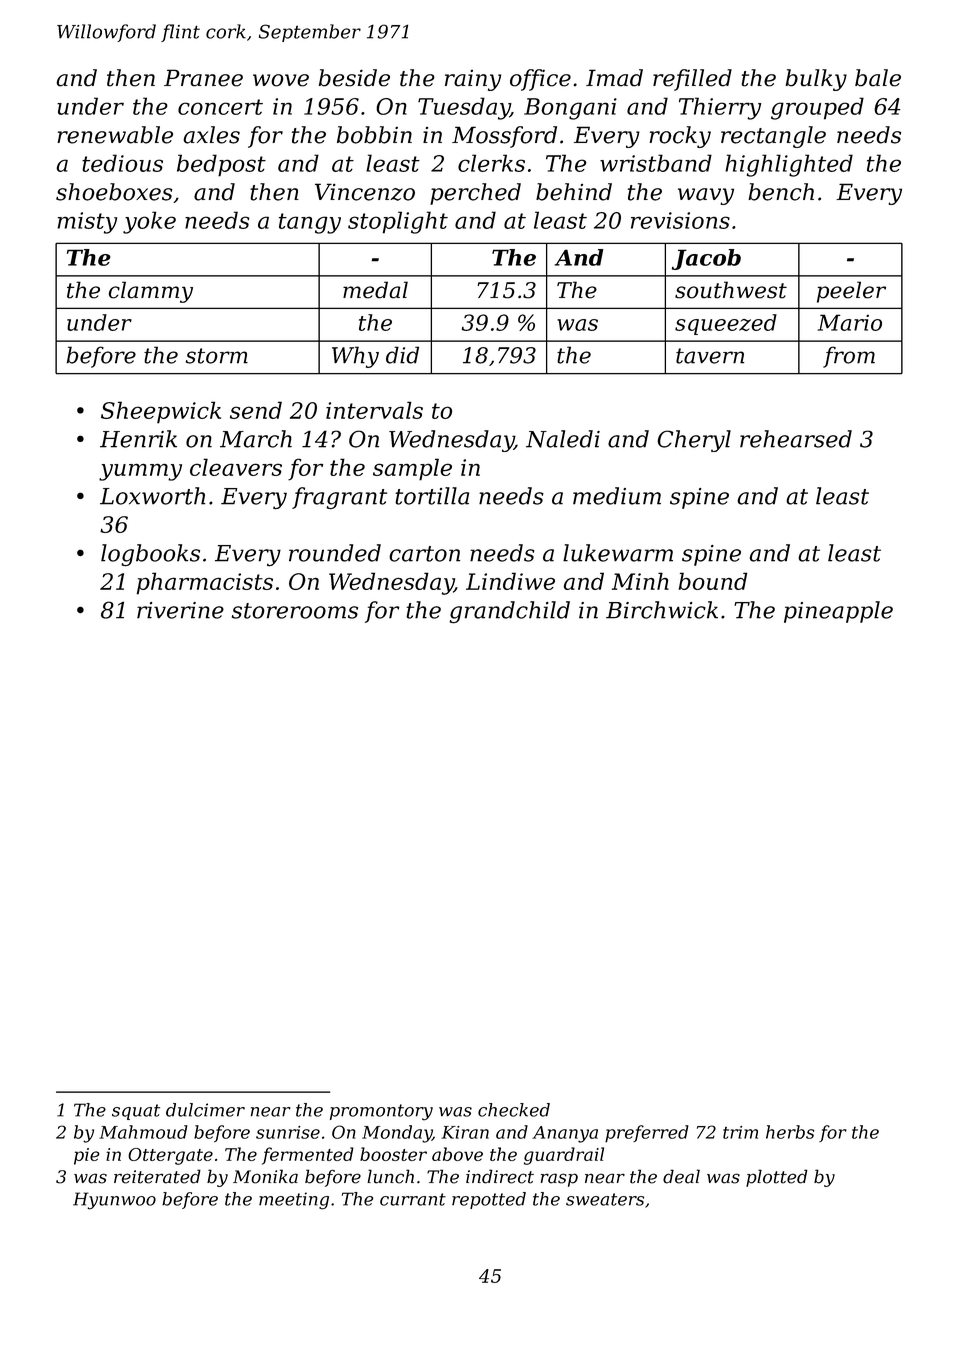 This document has width=958, height=1360. I want to click on Jacob, so click(706, 259).
